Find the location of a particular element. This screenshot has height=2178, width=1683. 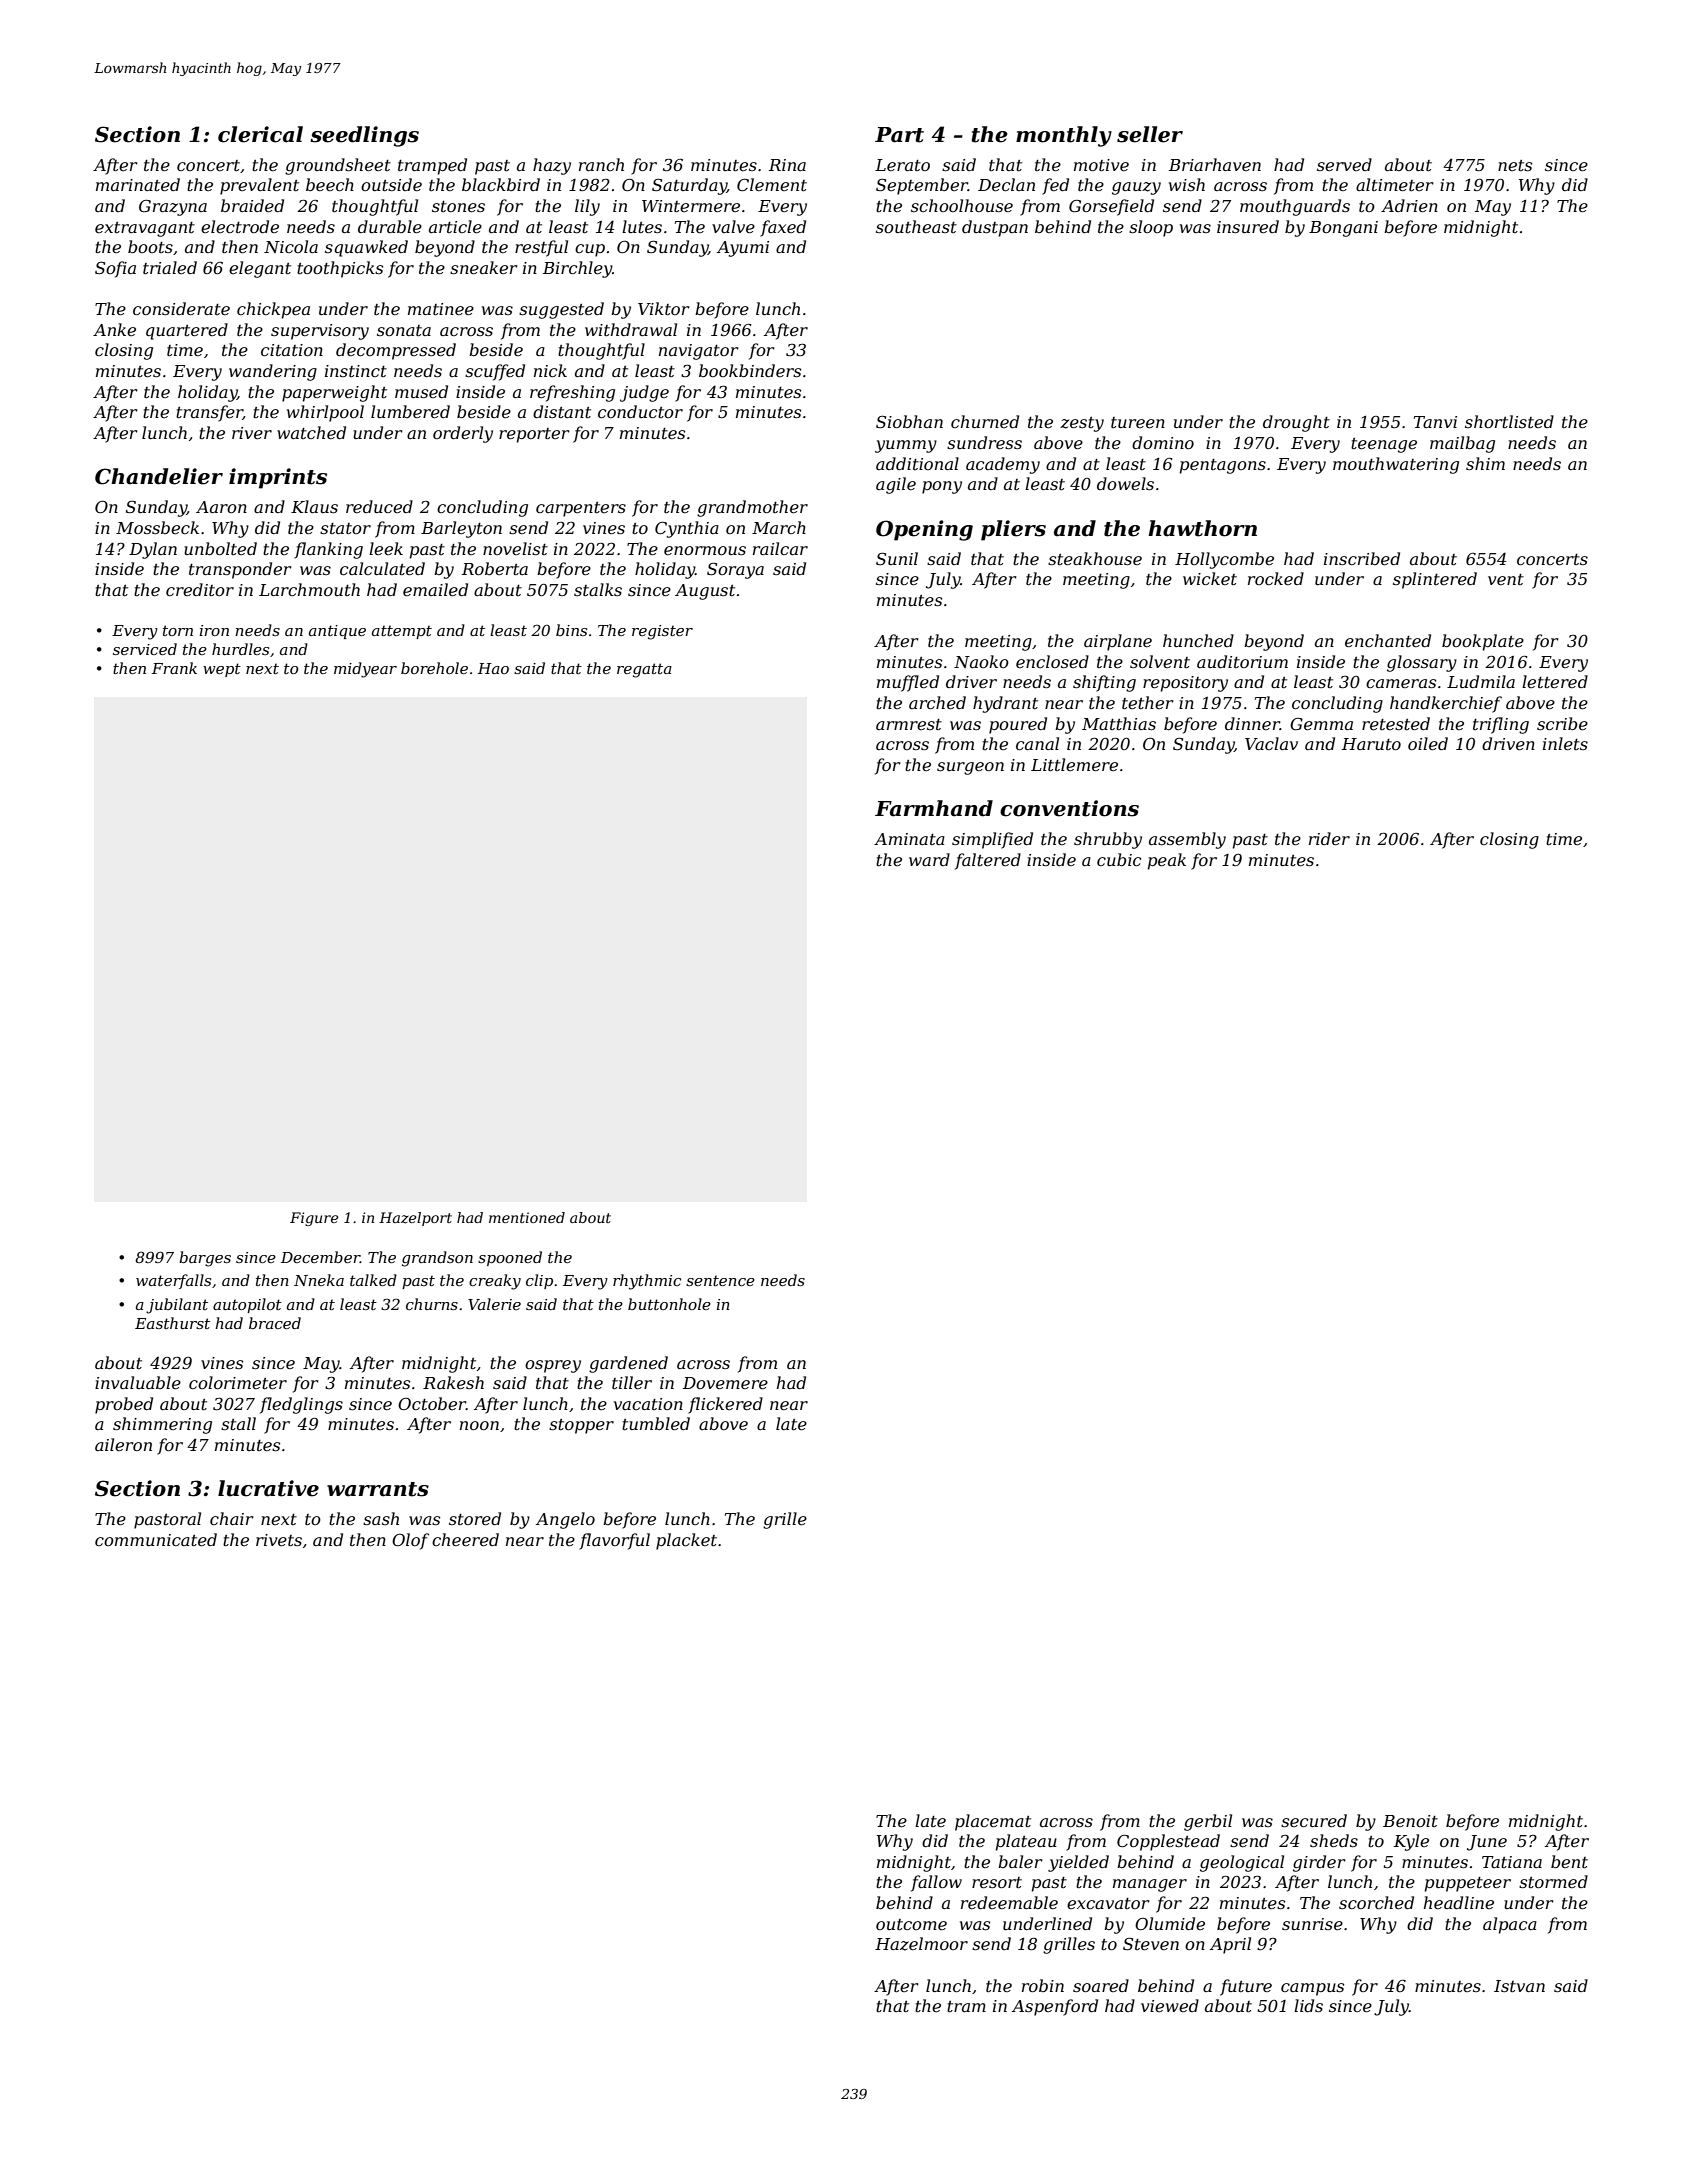

rivets is located at coordinates (279, 1540).
